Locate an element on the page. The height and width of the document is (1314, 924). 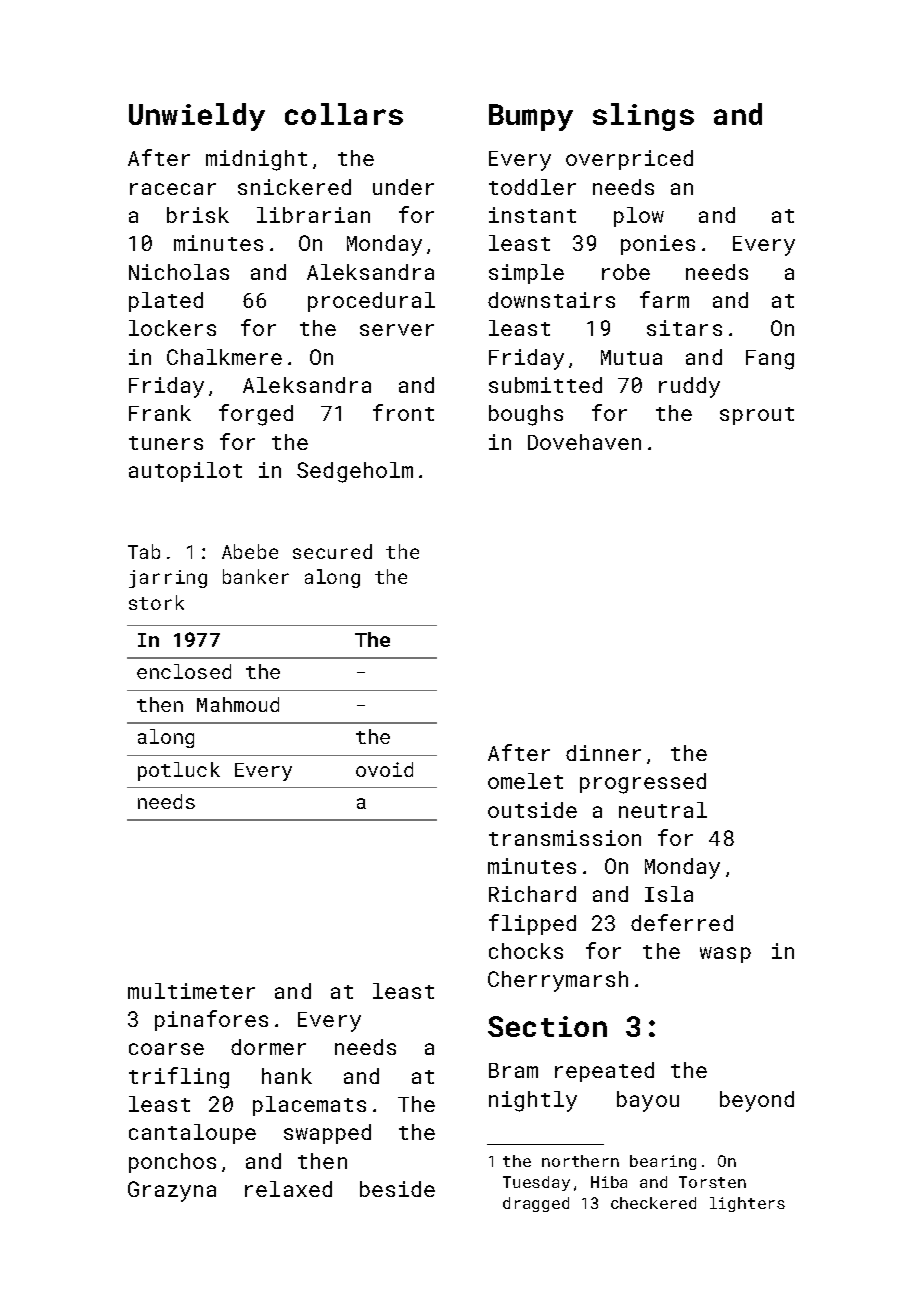
relaxed is located at coordinates (288, 1189).
